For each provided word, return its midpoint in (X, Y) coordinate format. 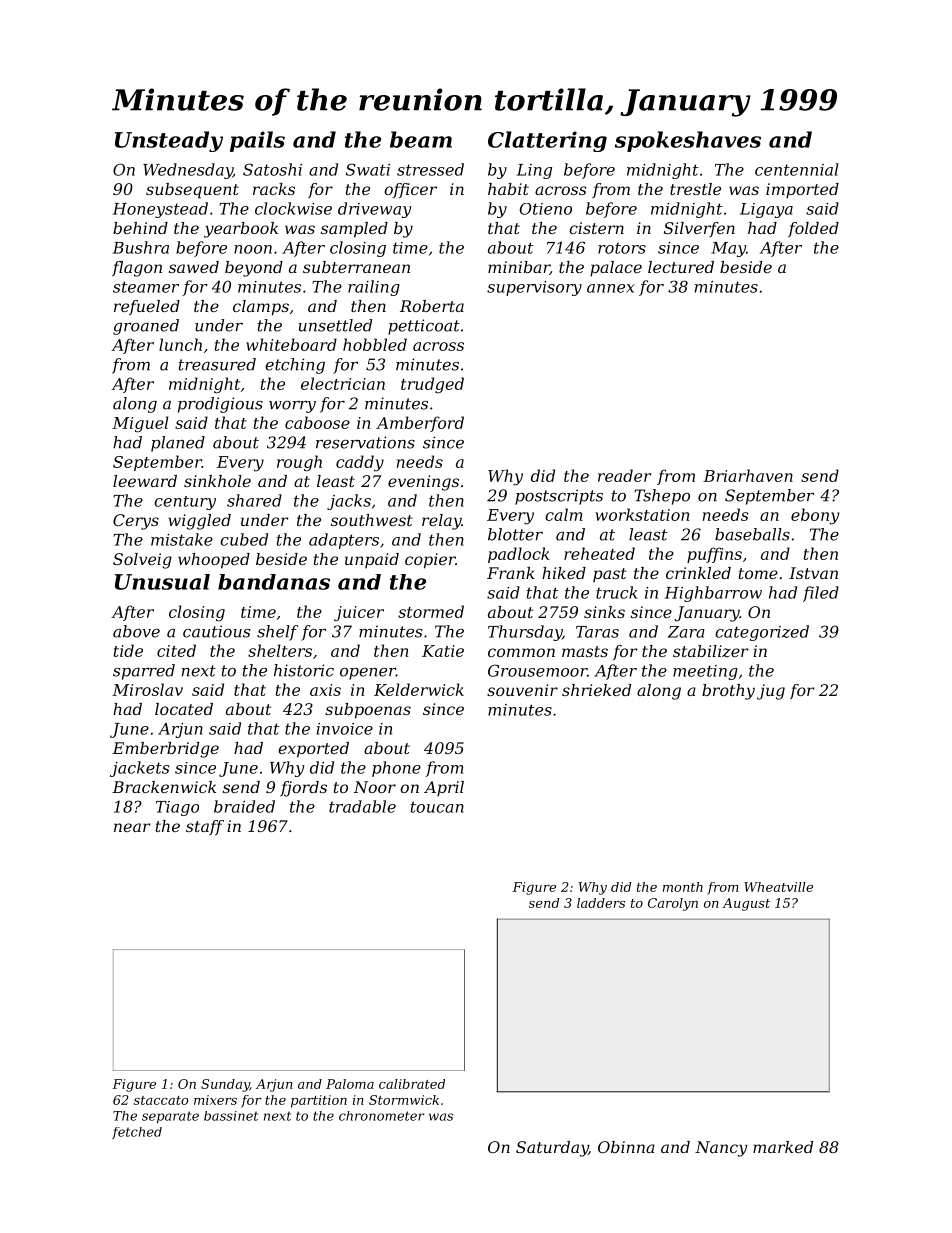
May (728, 249)
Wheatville (778, 887)
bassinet (231, 1116)
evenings (423, 483)
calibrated (412, 1084)
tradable (362, 806)
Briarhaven (748, 475)
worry (292, 407)
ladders (601, 903)
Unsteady (169, 141)
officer (410, 190)
